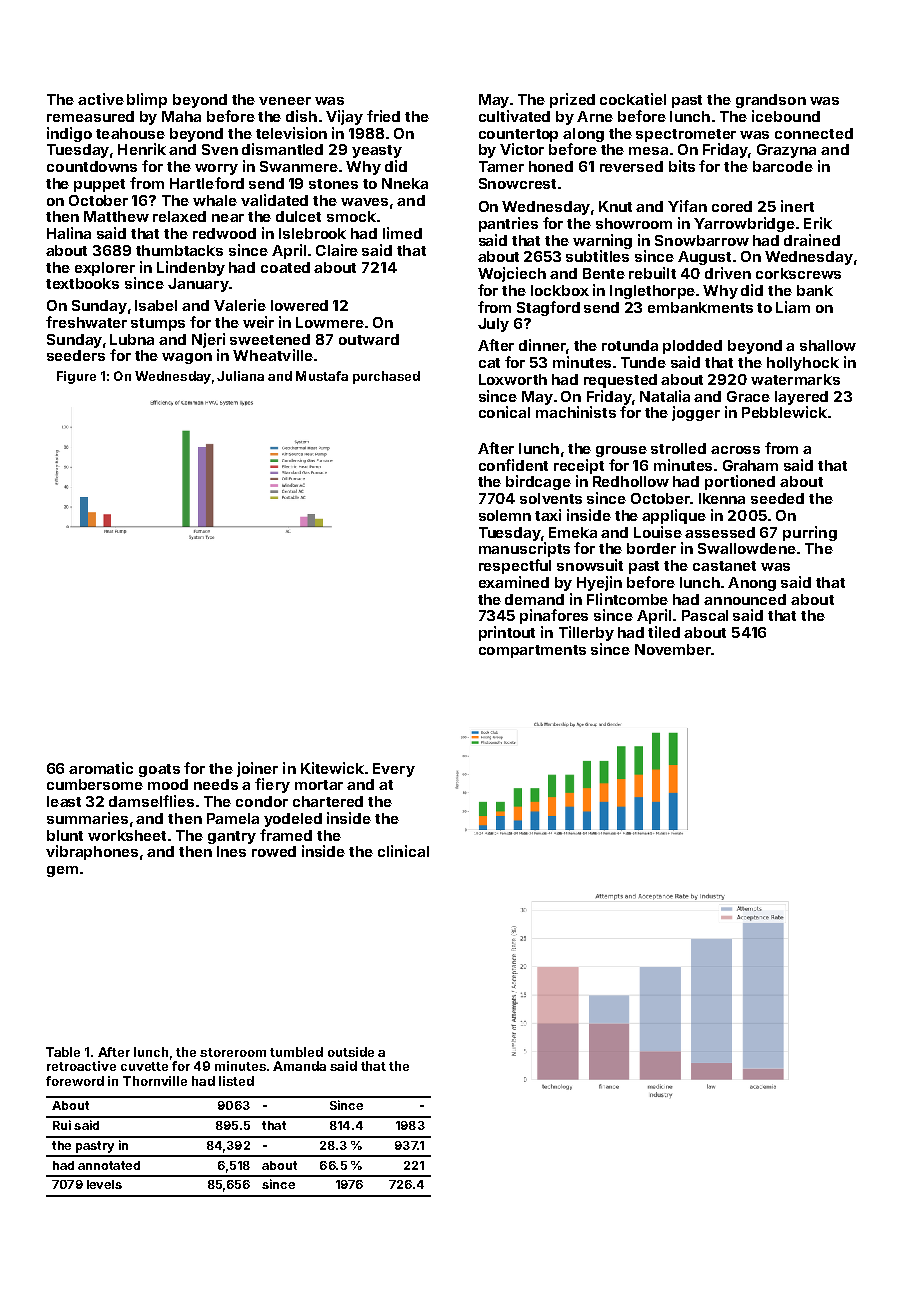  Describe the element at coordinates (517, 183) in the screenshot. I see `Snowcrest` at that location.
